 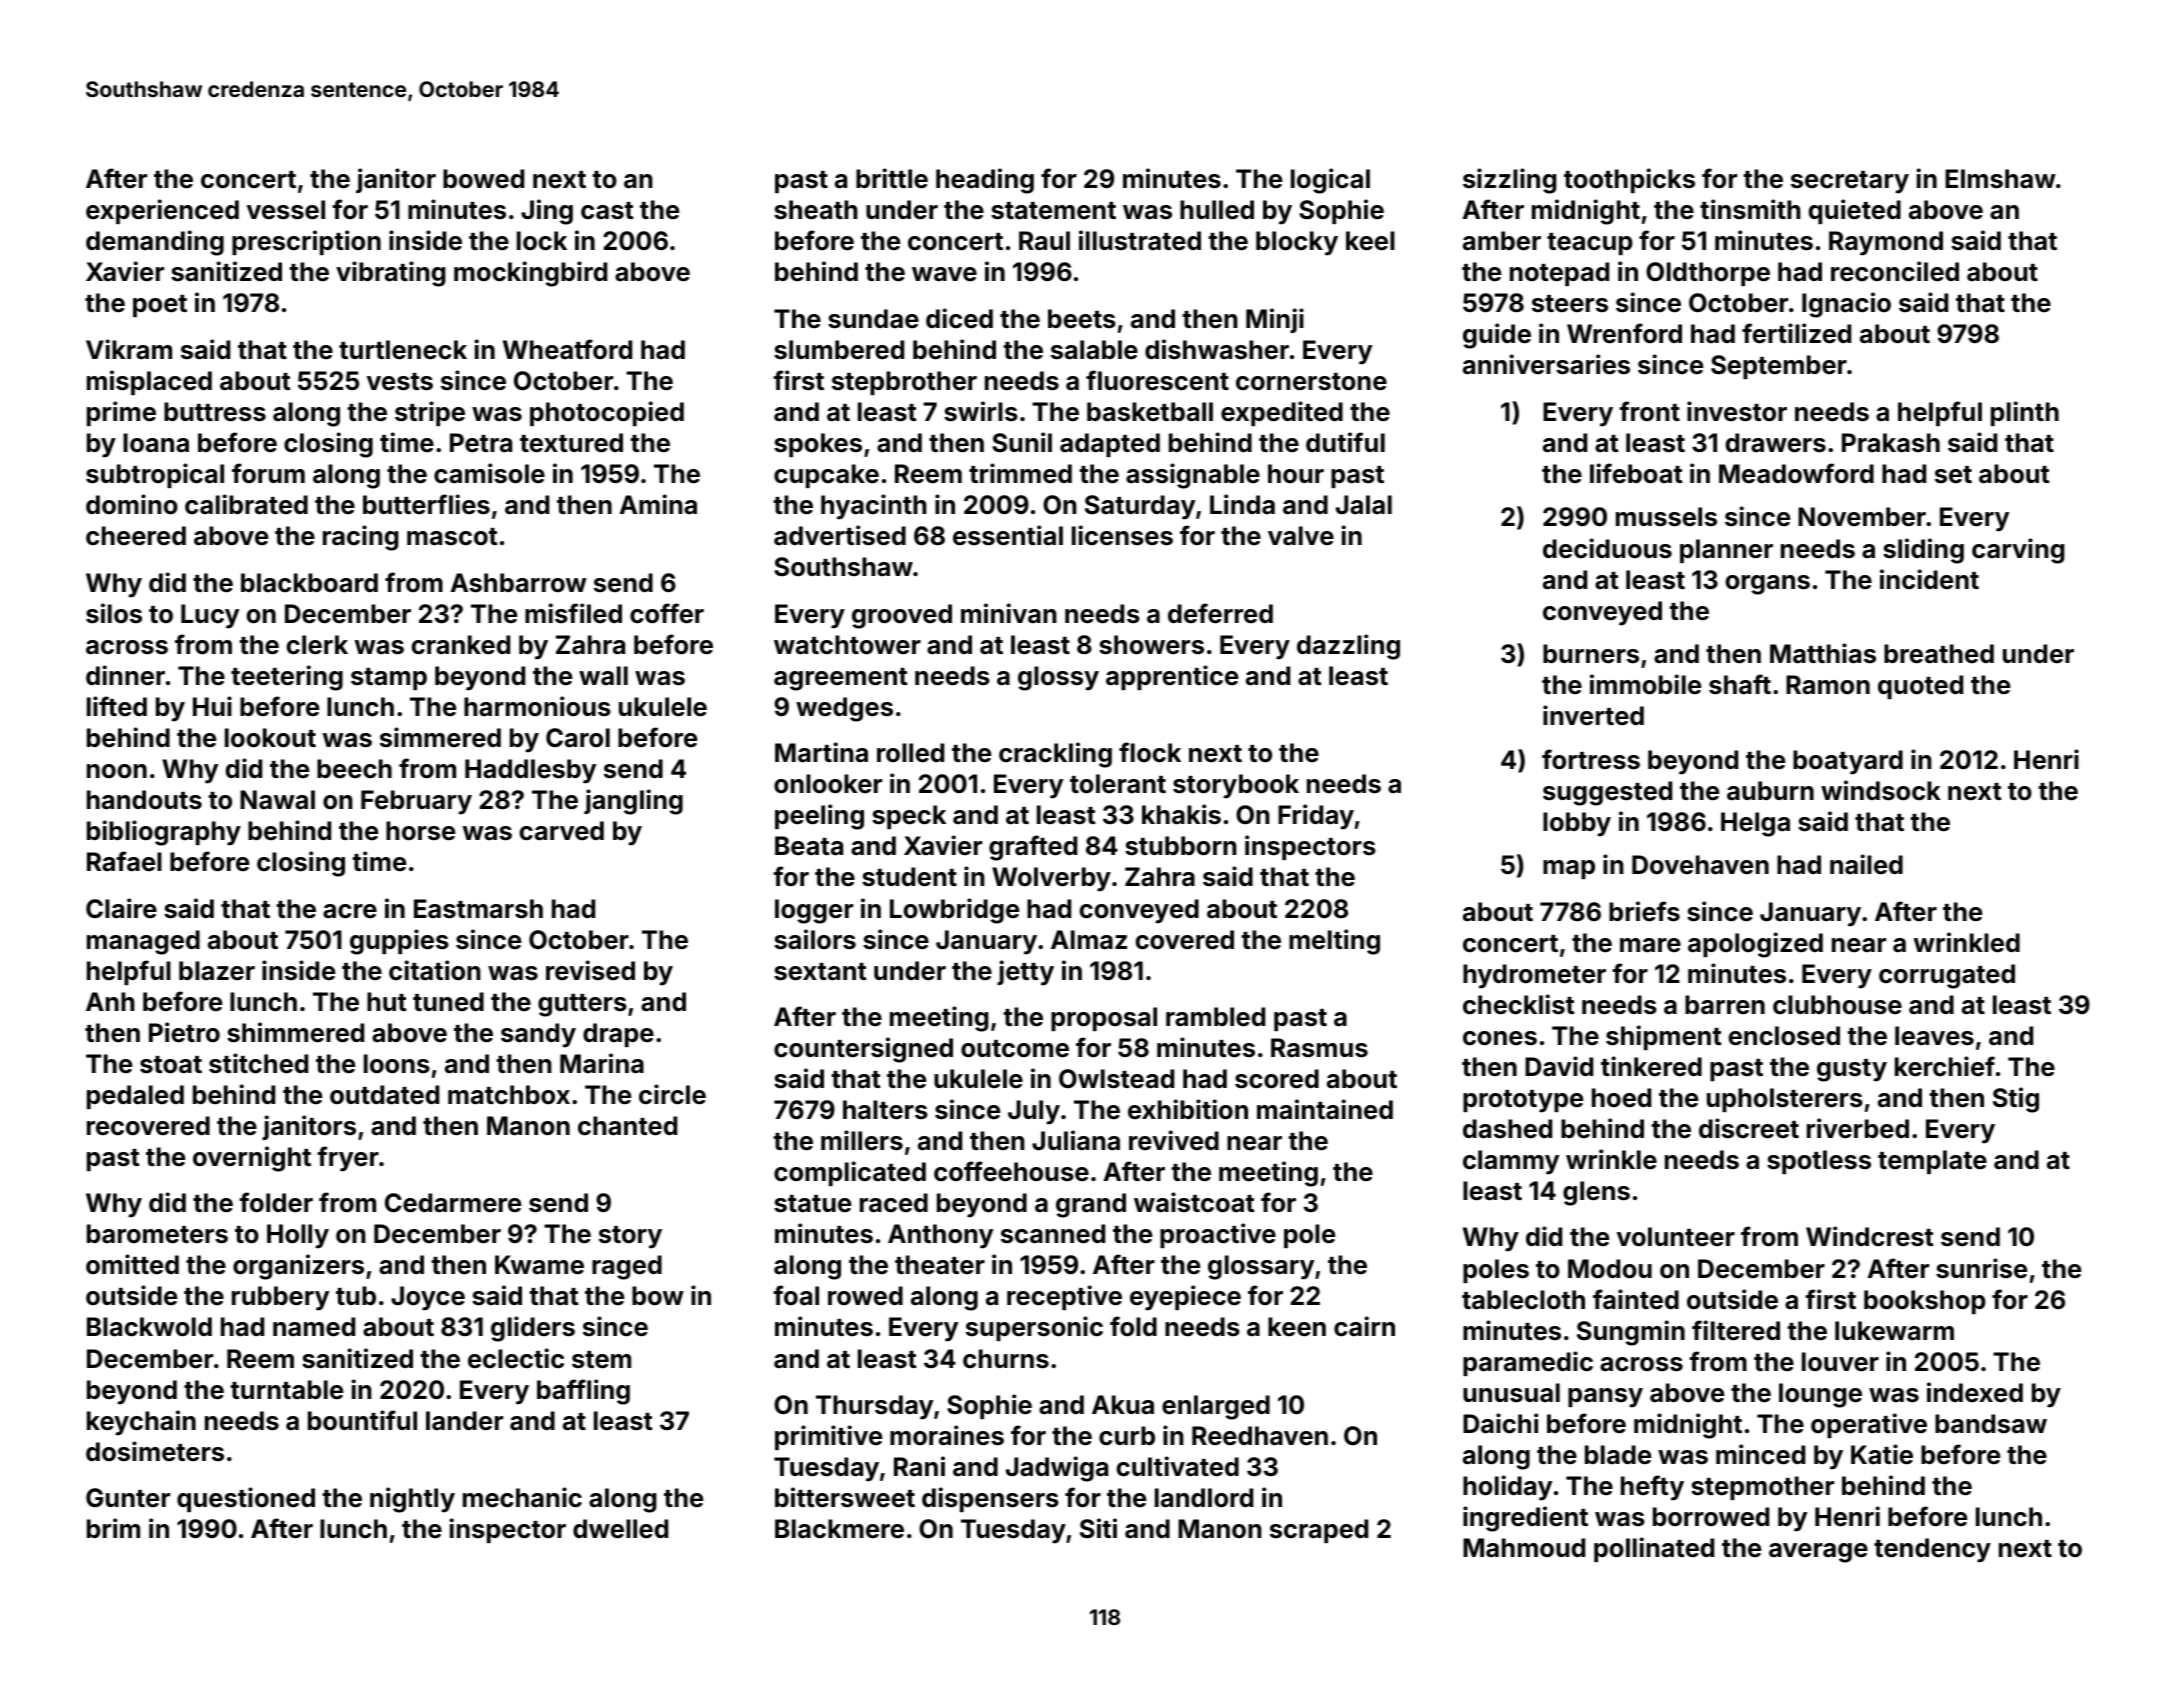 I want to click on logical, so click(x=1330, y=181).
